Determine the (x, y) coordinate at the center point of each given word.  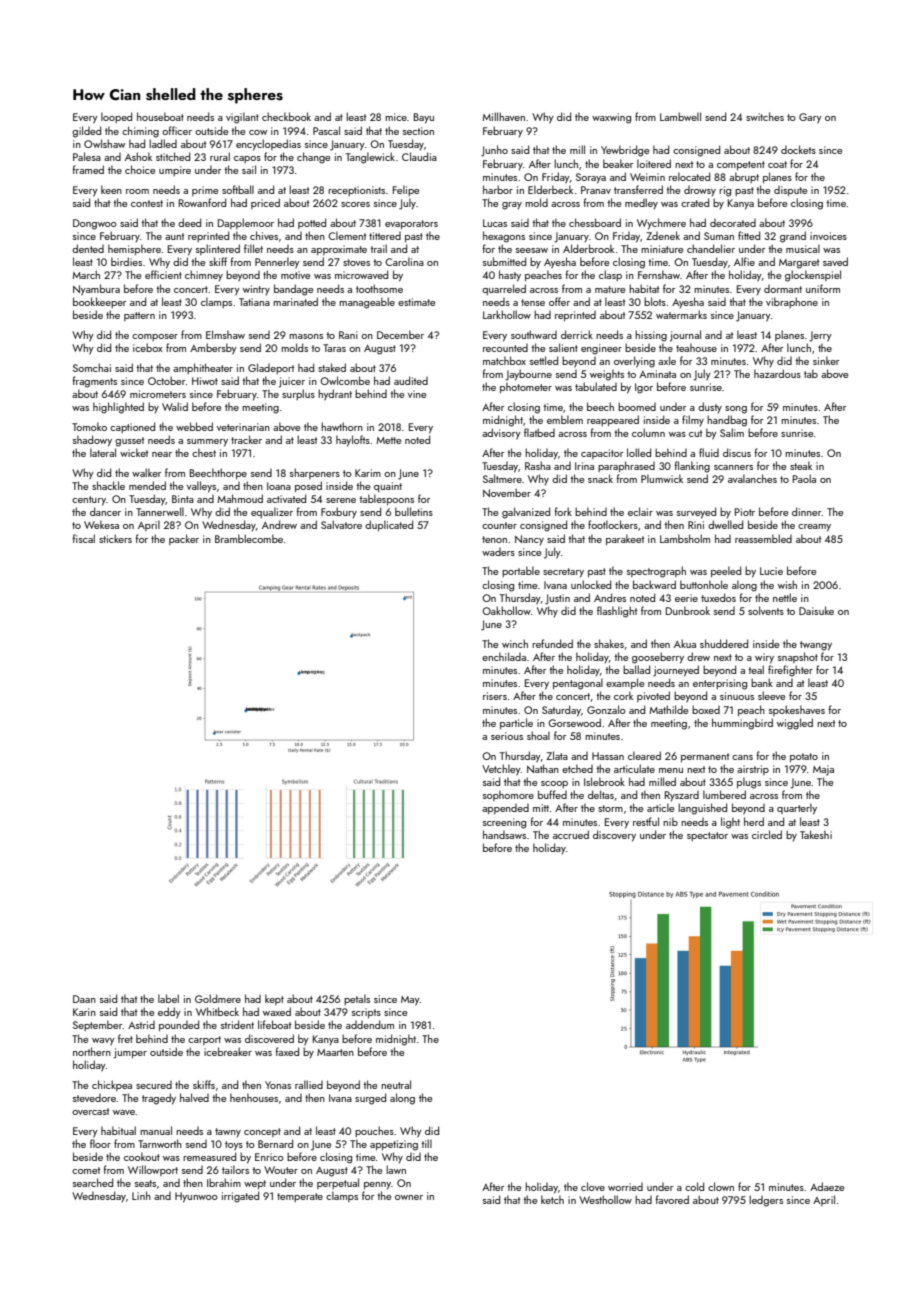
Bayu (424, 118)
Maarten (335, 1052)
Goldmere (218, 998)
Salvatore (341, 524)
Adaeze (827, 1186)
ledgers (766, 1201)
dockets (798, 149)
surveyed (696, 513)
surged (370, 1099)
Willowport (153, 1170)
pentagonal (578, 684)
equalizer (272, 512)
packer (184, 539)
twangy (816, 646)
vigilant (242, 118)
